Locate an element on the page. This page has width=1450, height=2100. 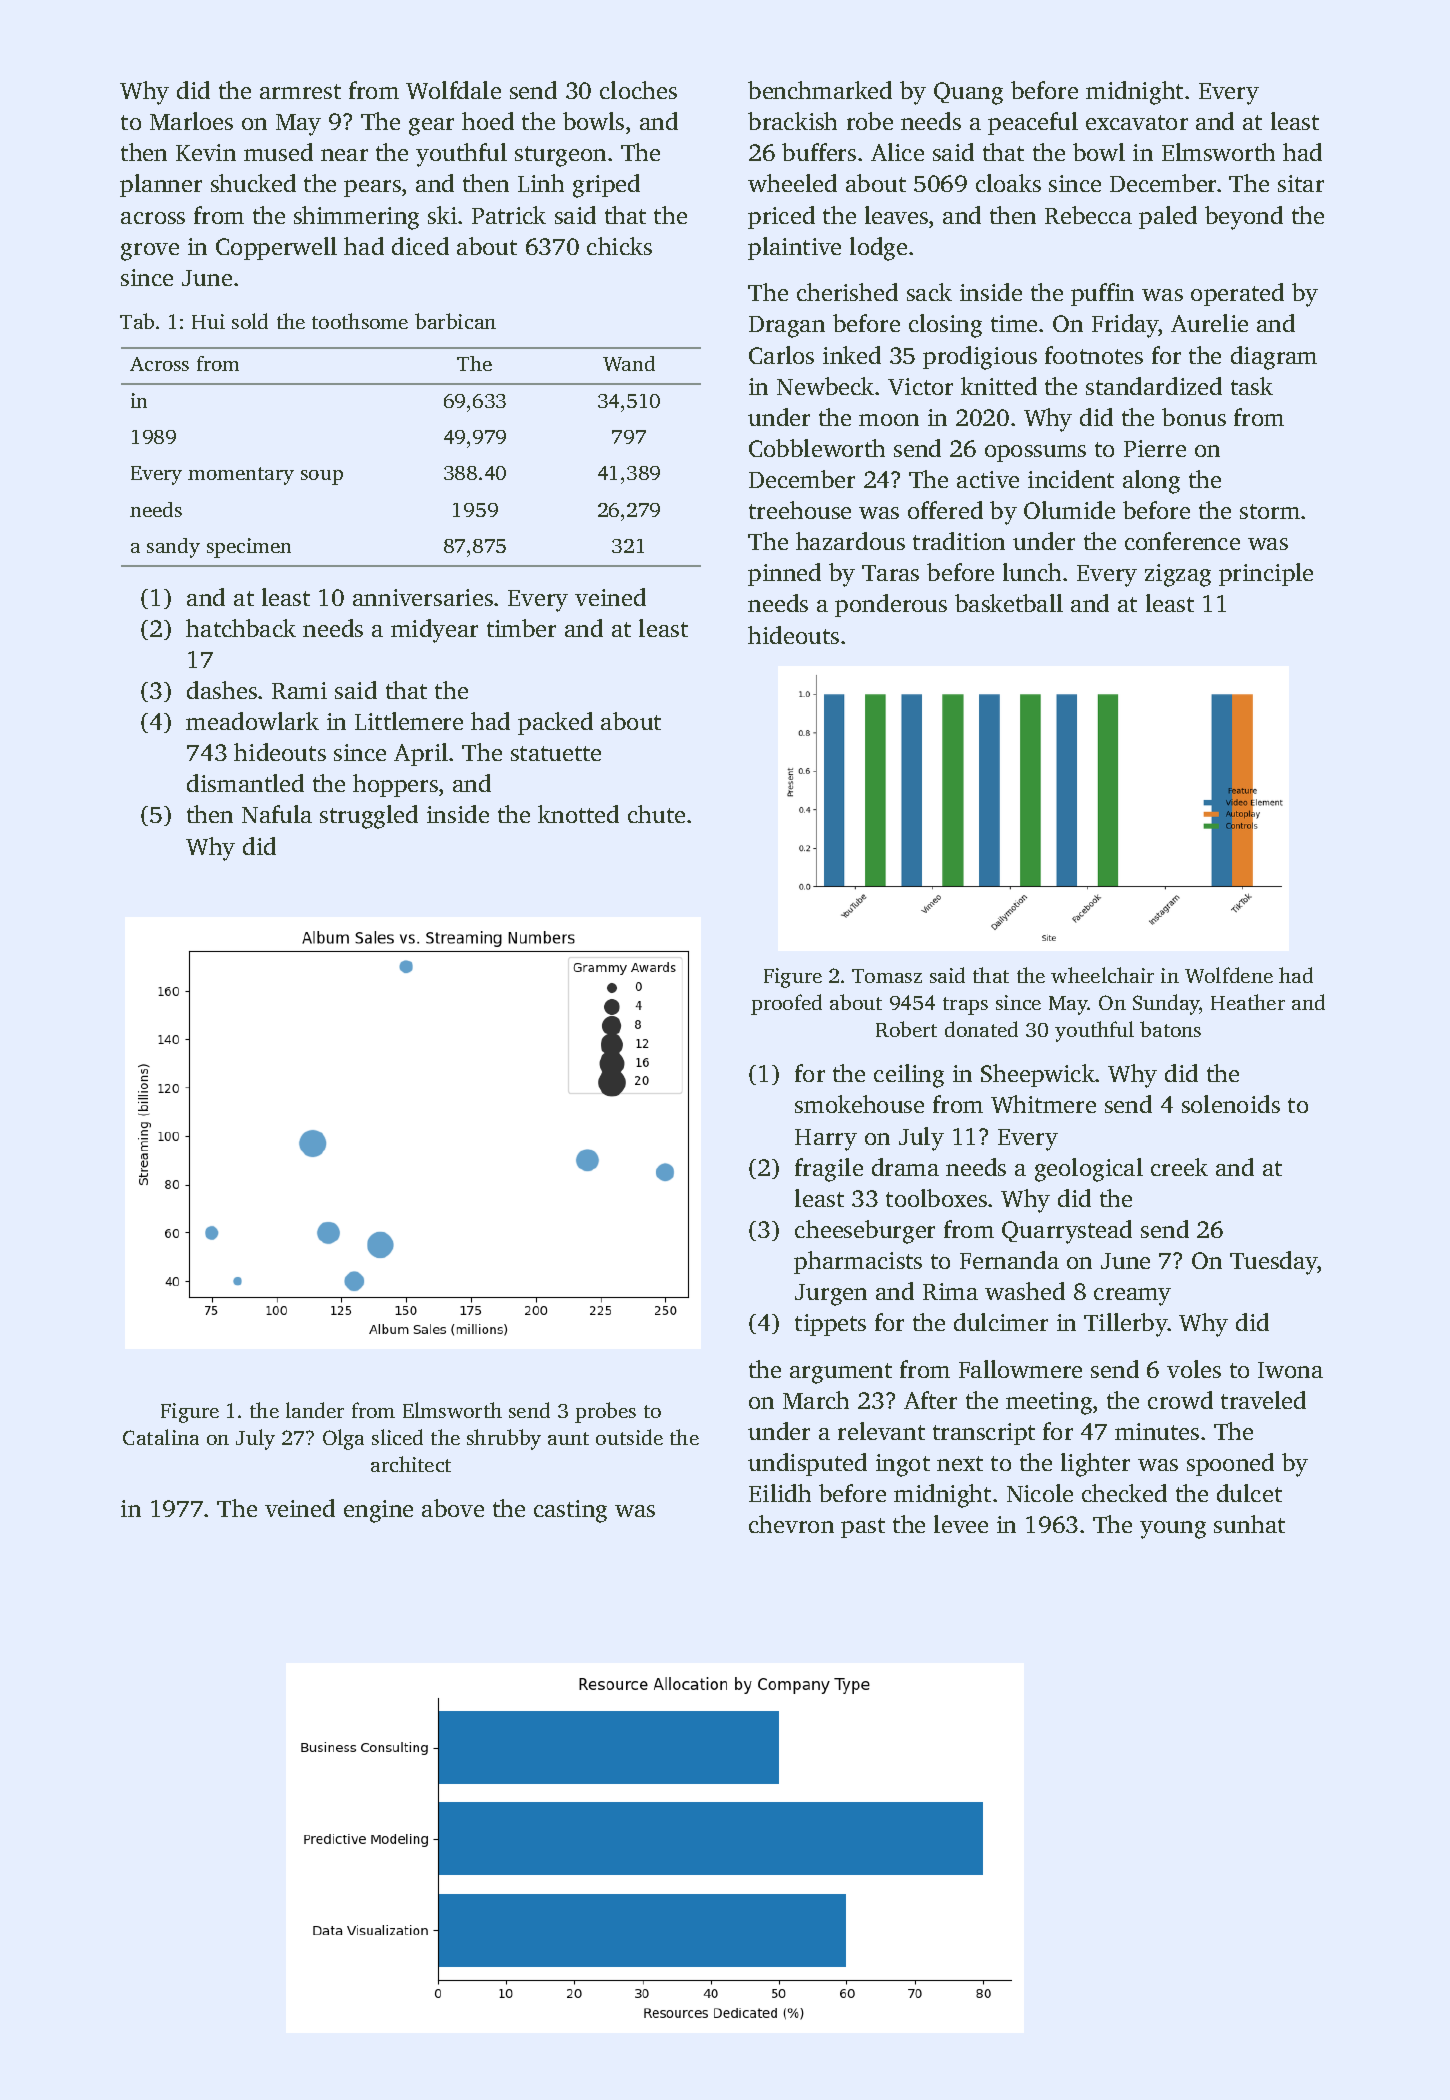
solenoids is located at coordinates (1231, 1104).
